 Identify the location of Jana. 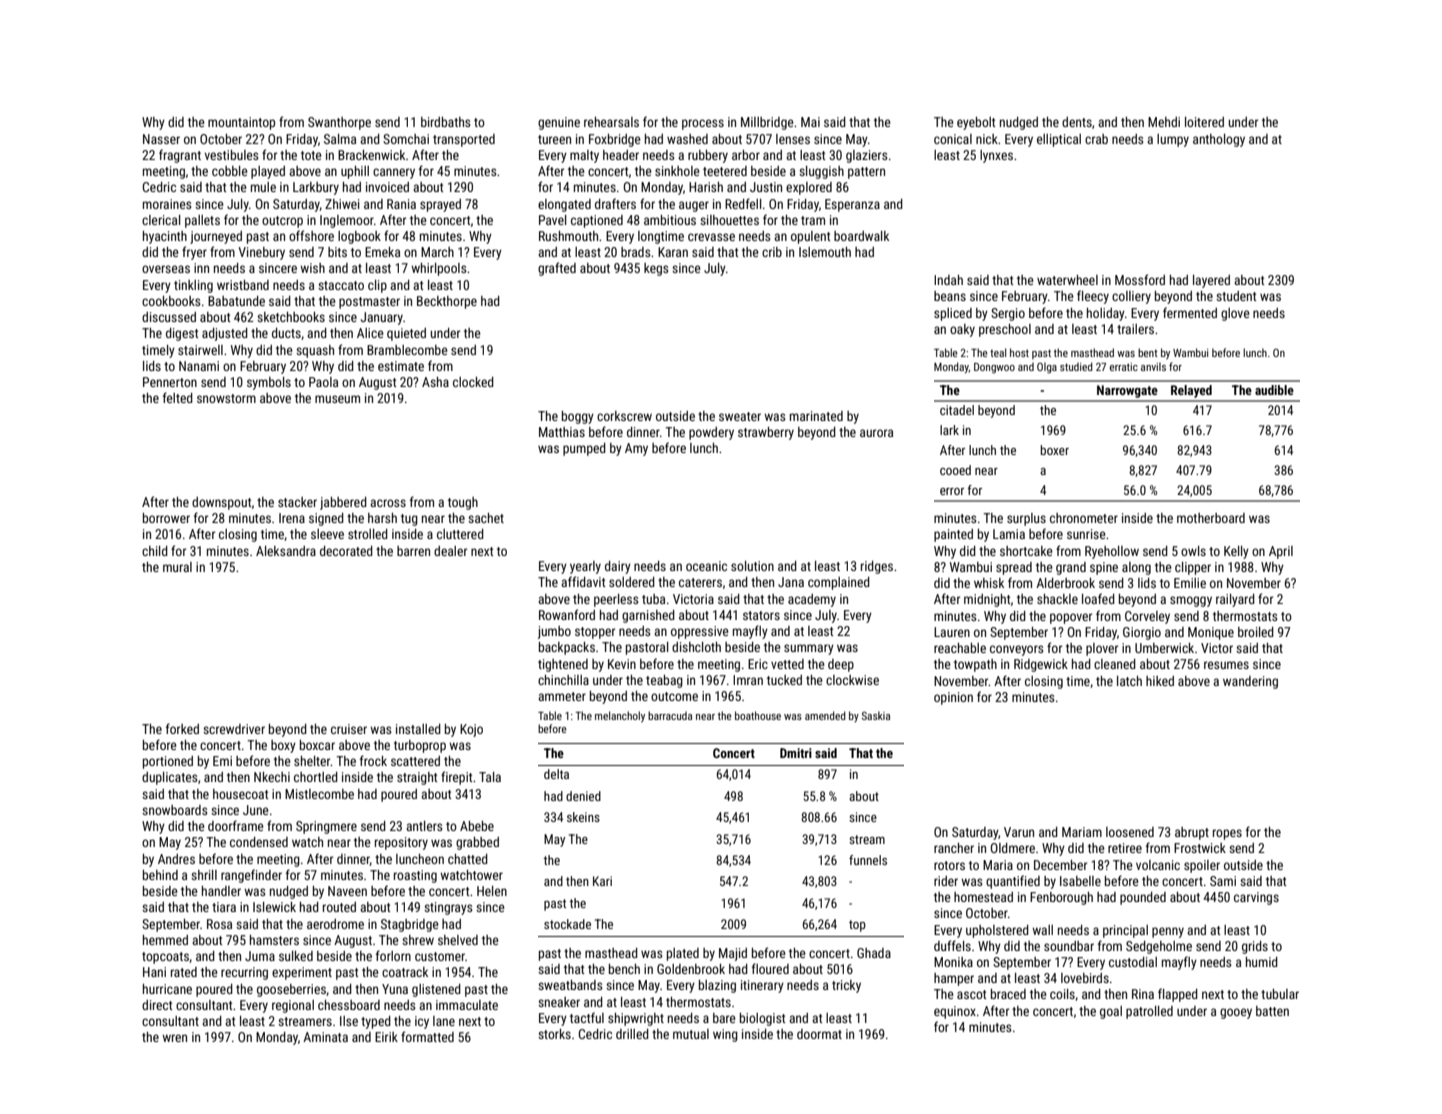
(791, 582).
